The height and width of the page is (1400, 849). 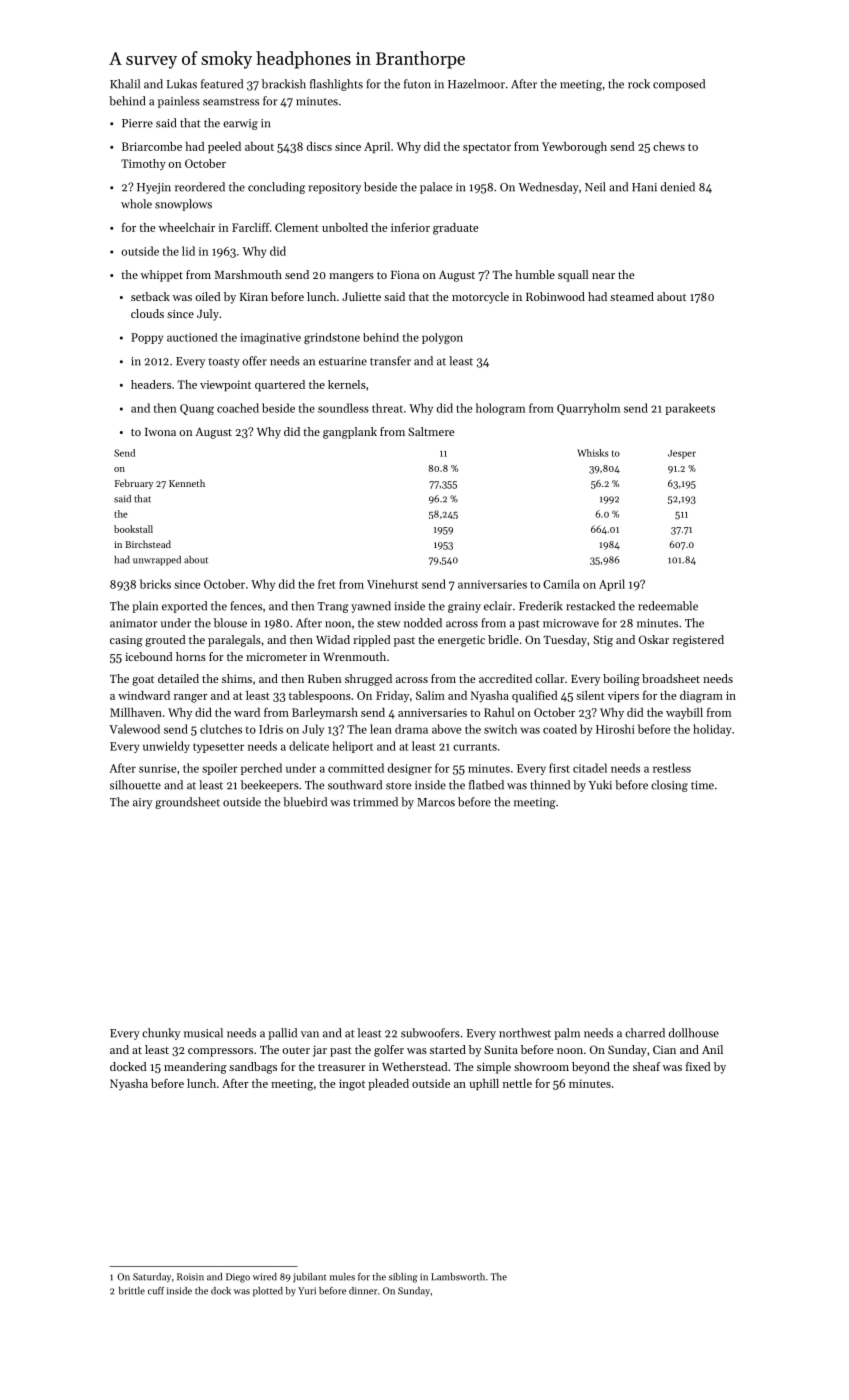 What do you see at coordinates (152, 1278) in the page?
I see `Saturday` at bounding box center [152, 1278].
